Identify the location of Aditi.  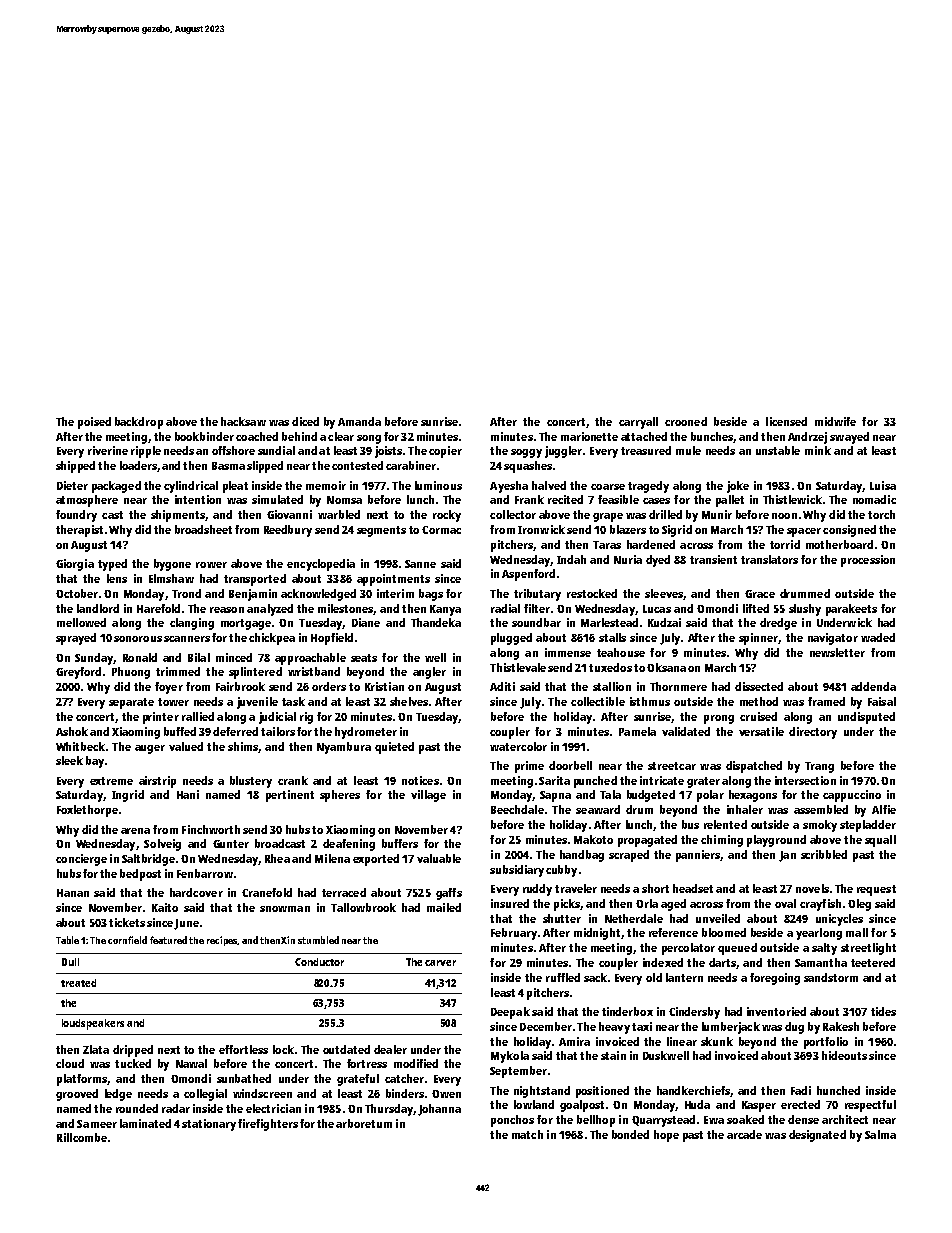
(502, 686).
